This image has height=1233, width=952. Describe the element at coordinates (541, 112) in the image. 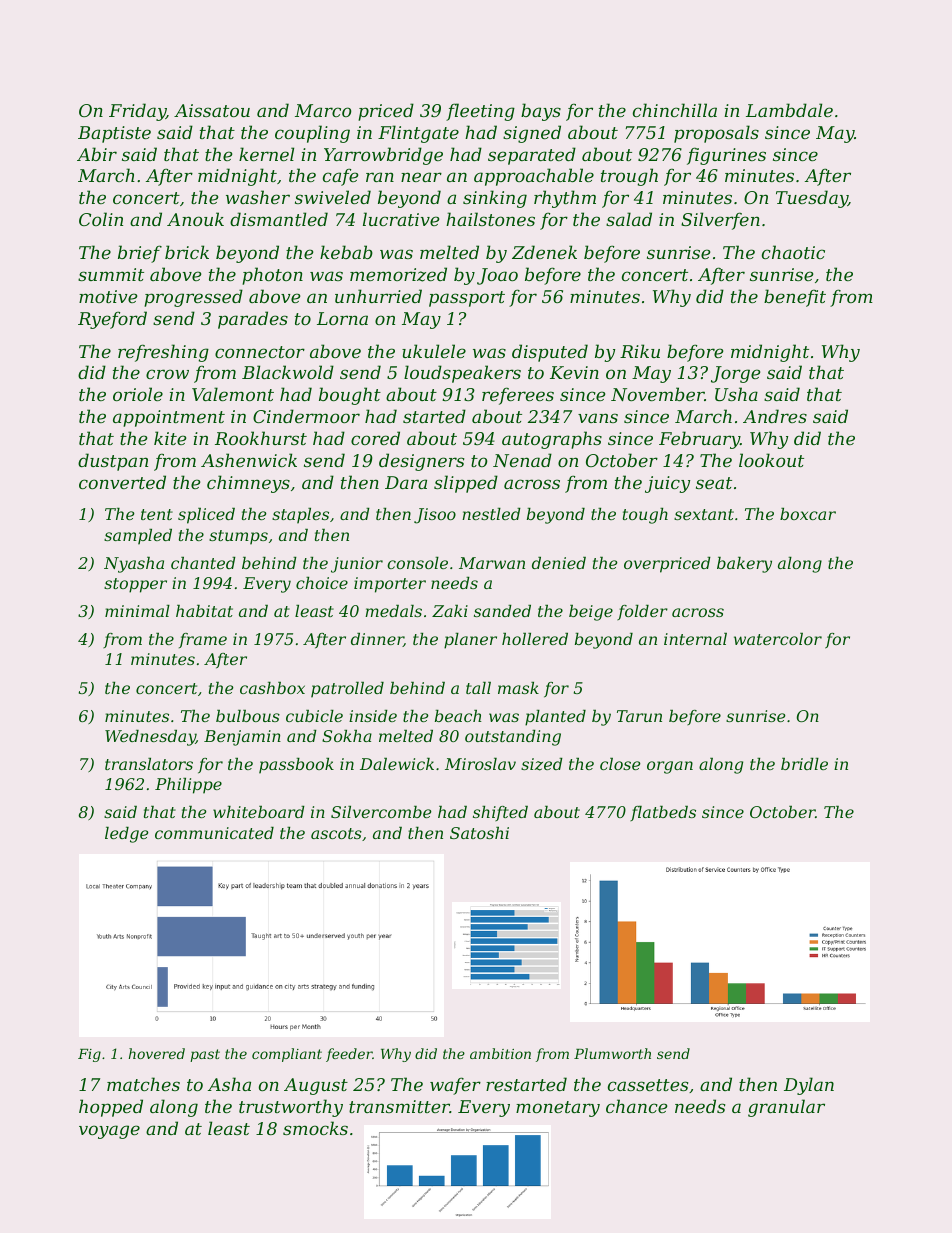

I see `bays` at that location.
